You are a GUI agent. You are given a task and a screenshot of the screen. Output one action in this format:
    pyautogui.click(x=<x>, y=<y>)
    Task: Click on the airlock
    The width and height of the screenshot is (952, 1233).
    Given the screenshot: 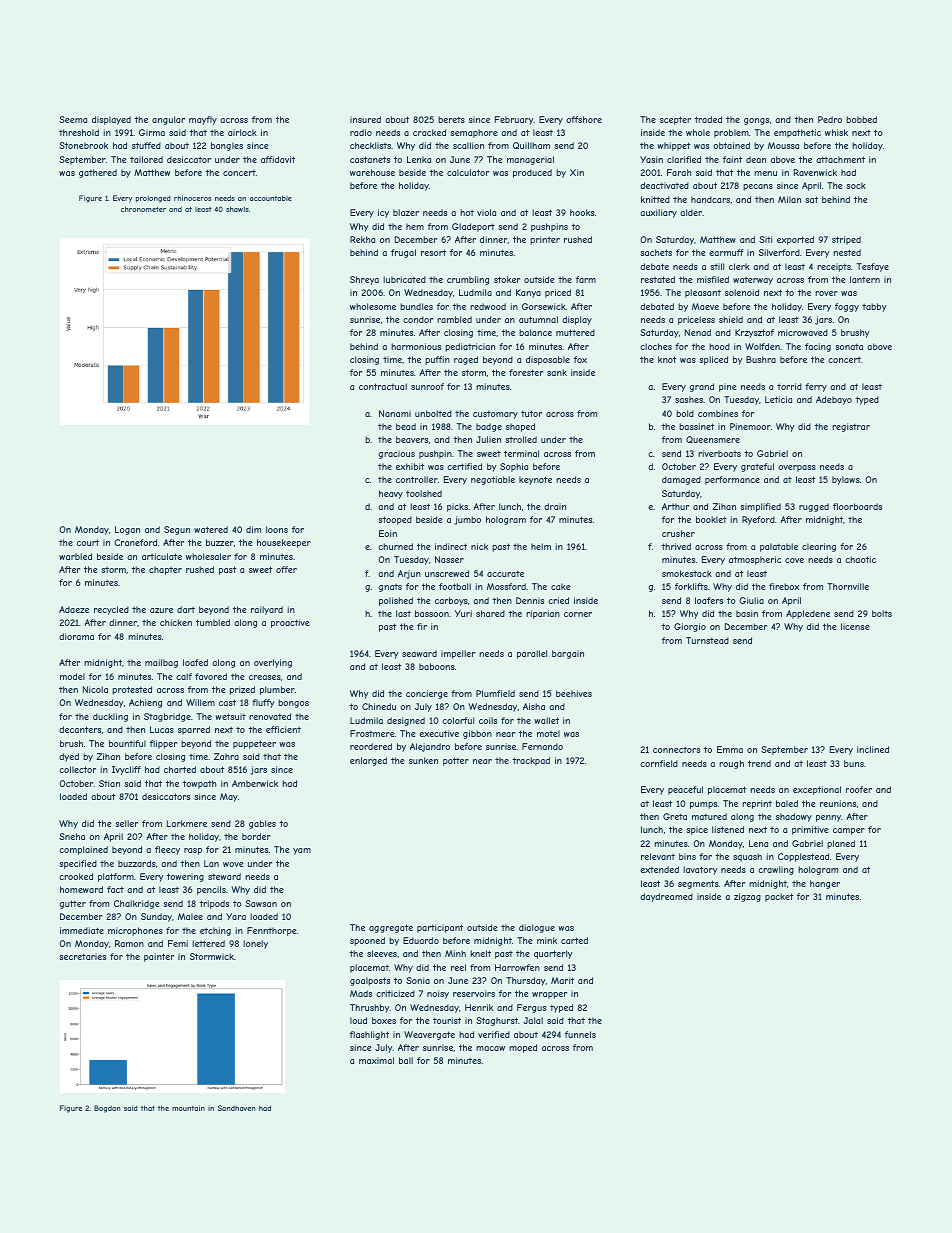 What is the action you would take?
    pyautogui.click(x=242, y=132)
